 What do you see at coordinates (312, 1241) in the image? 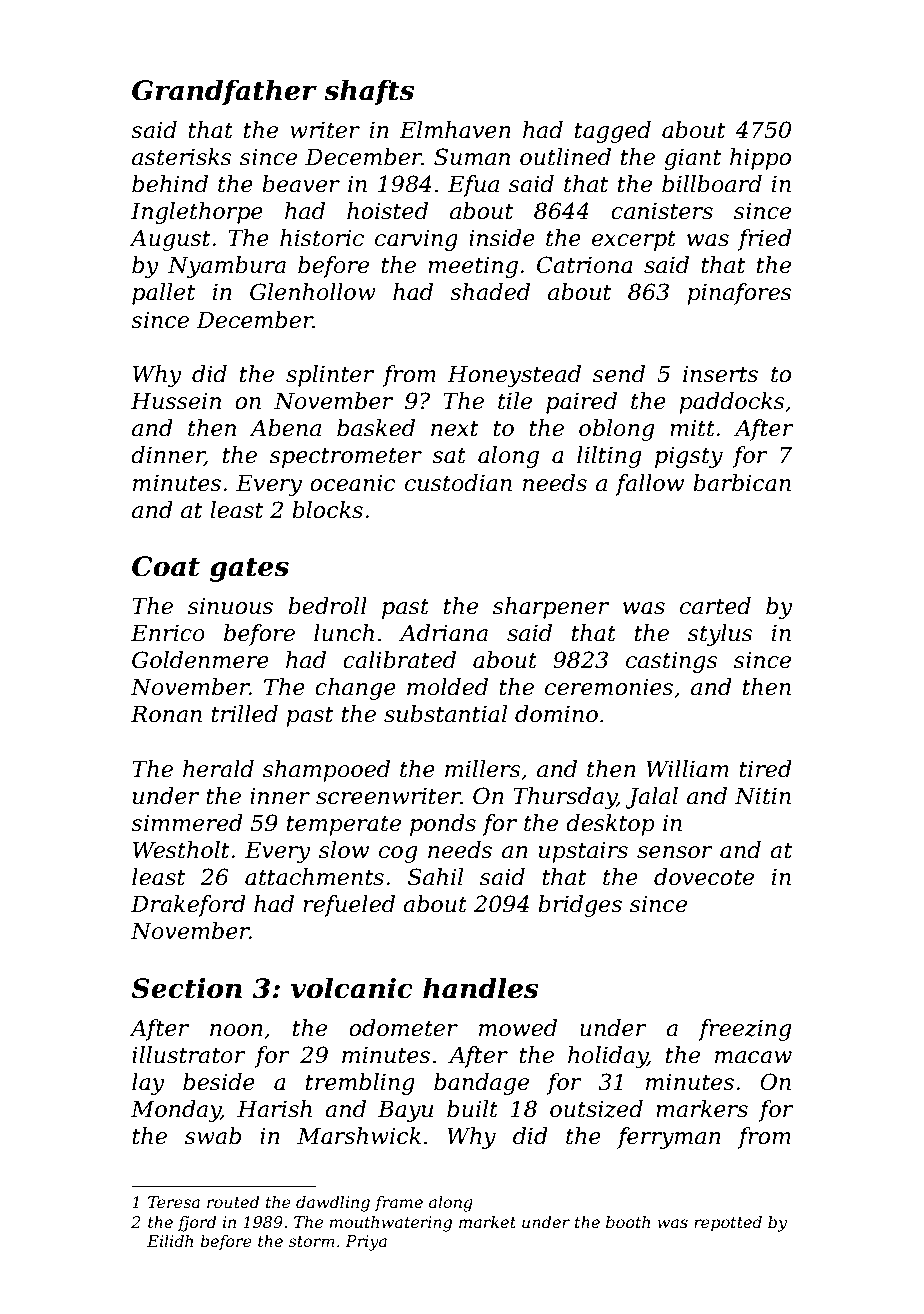
I see `storm` at bounding box center [312, 1241].
